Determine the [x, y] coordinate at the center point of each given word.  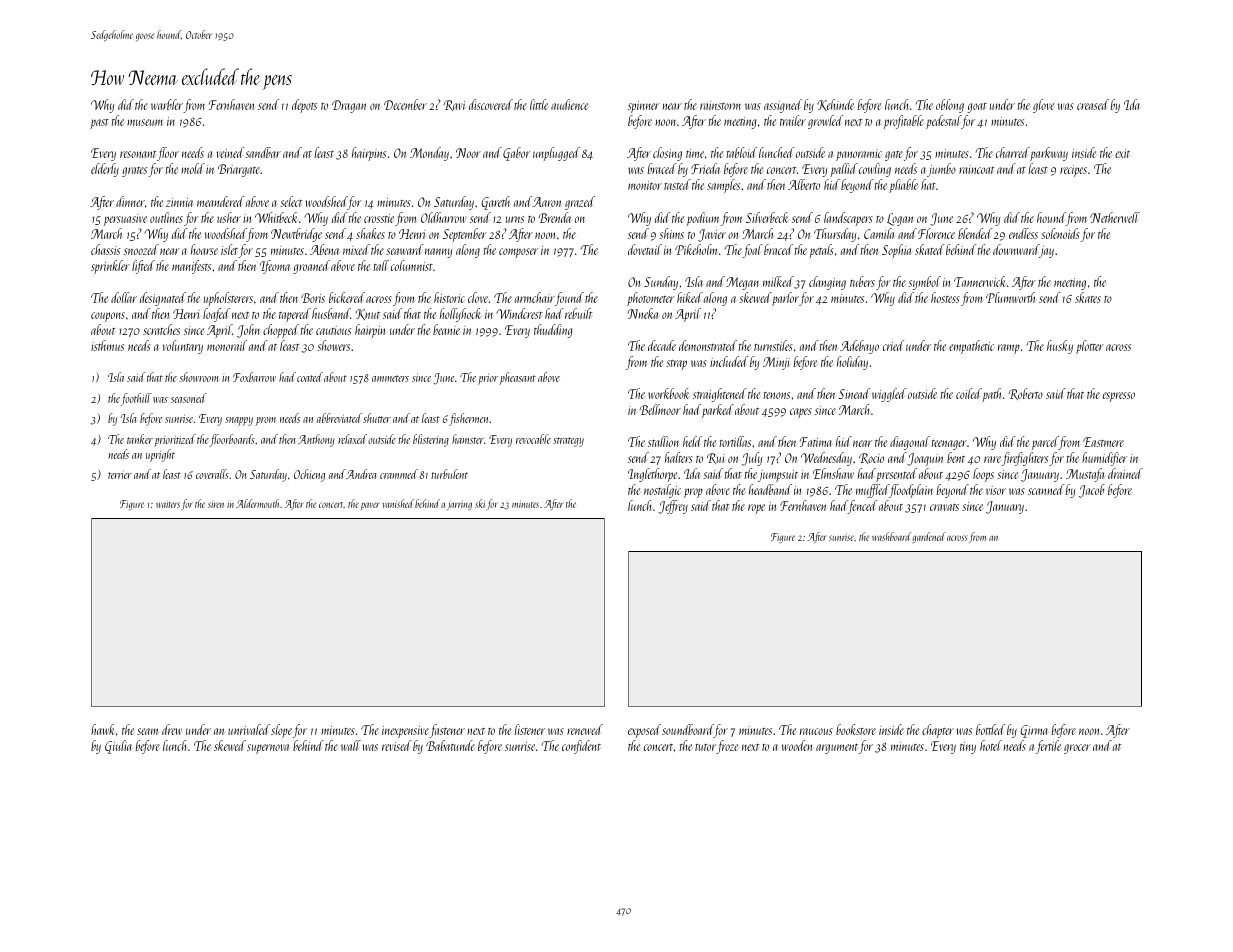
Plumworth [1010, 297]
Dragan [349, 106]
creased [1093, 104]
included [729, 361]
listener [529, 729]
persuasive [125, 220]
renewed [585, 729]
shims [671, 233]
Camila [879, 233]
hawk [103, 729]
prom [266, 421]
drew [172, 729]
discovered [491, 104]
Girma [1034, 731]
